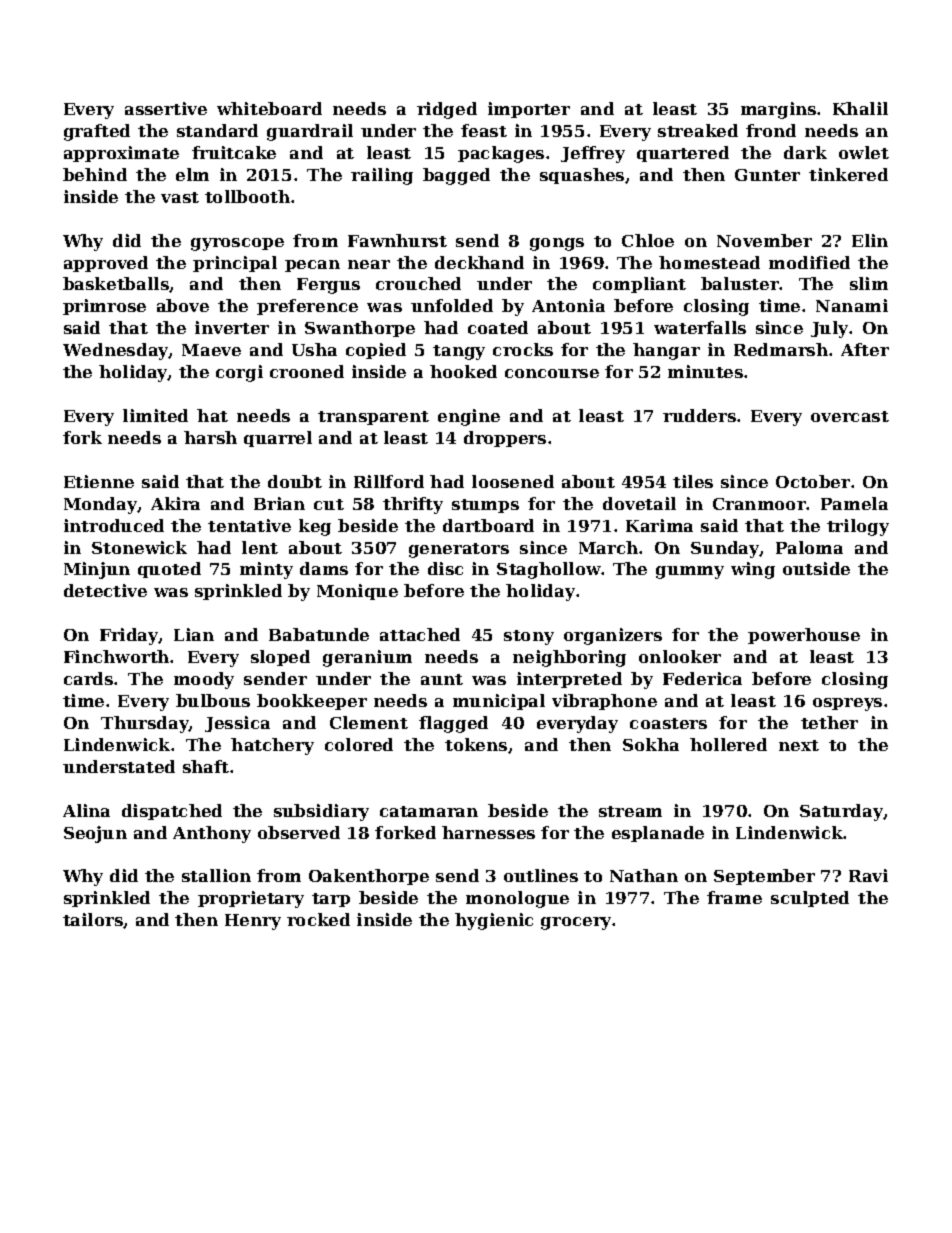  What do you see at coordinates (850, 416) in the screenshot?
I see `overcast` at bounding box center [850, 416].
